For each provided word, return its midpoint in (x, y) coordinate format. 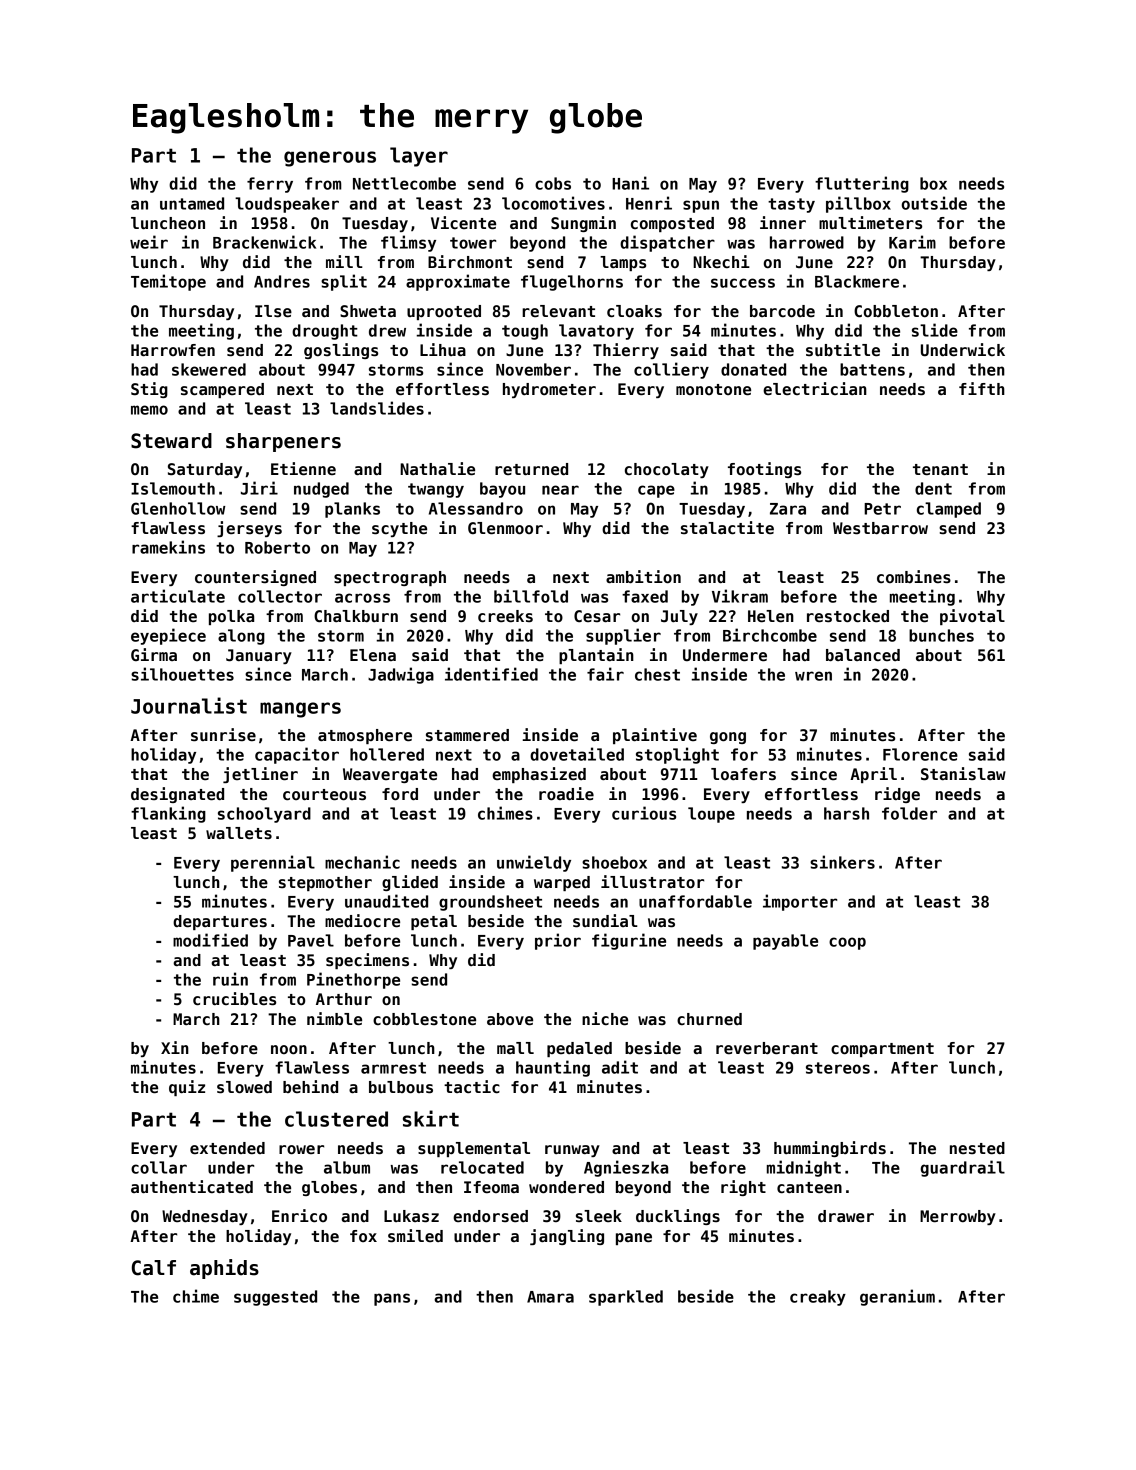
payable (785, 942)
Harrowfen (173, 350)
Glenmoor (505, 528)
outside (934, 203)
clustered (336, 1119)
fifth (982, 388)
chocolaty (667, 470)
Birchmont (470, 262)
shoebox (614, 862)
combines (914, 576)
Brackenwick (264, 242)
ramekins (168, 547)
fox (363, 1236)
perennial (273, 863)
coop (847, 943)
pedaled (579, 1049)
